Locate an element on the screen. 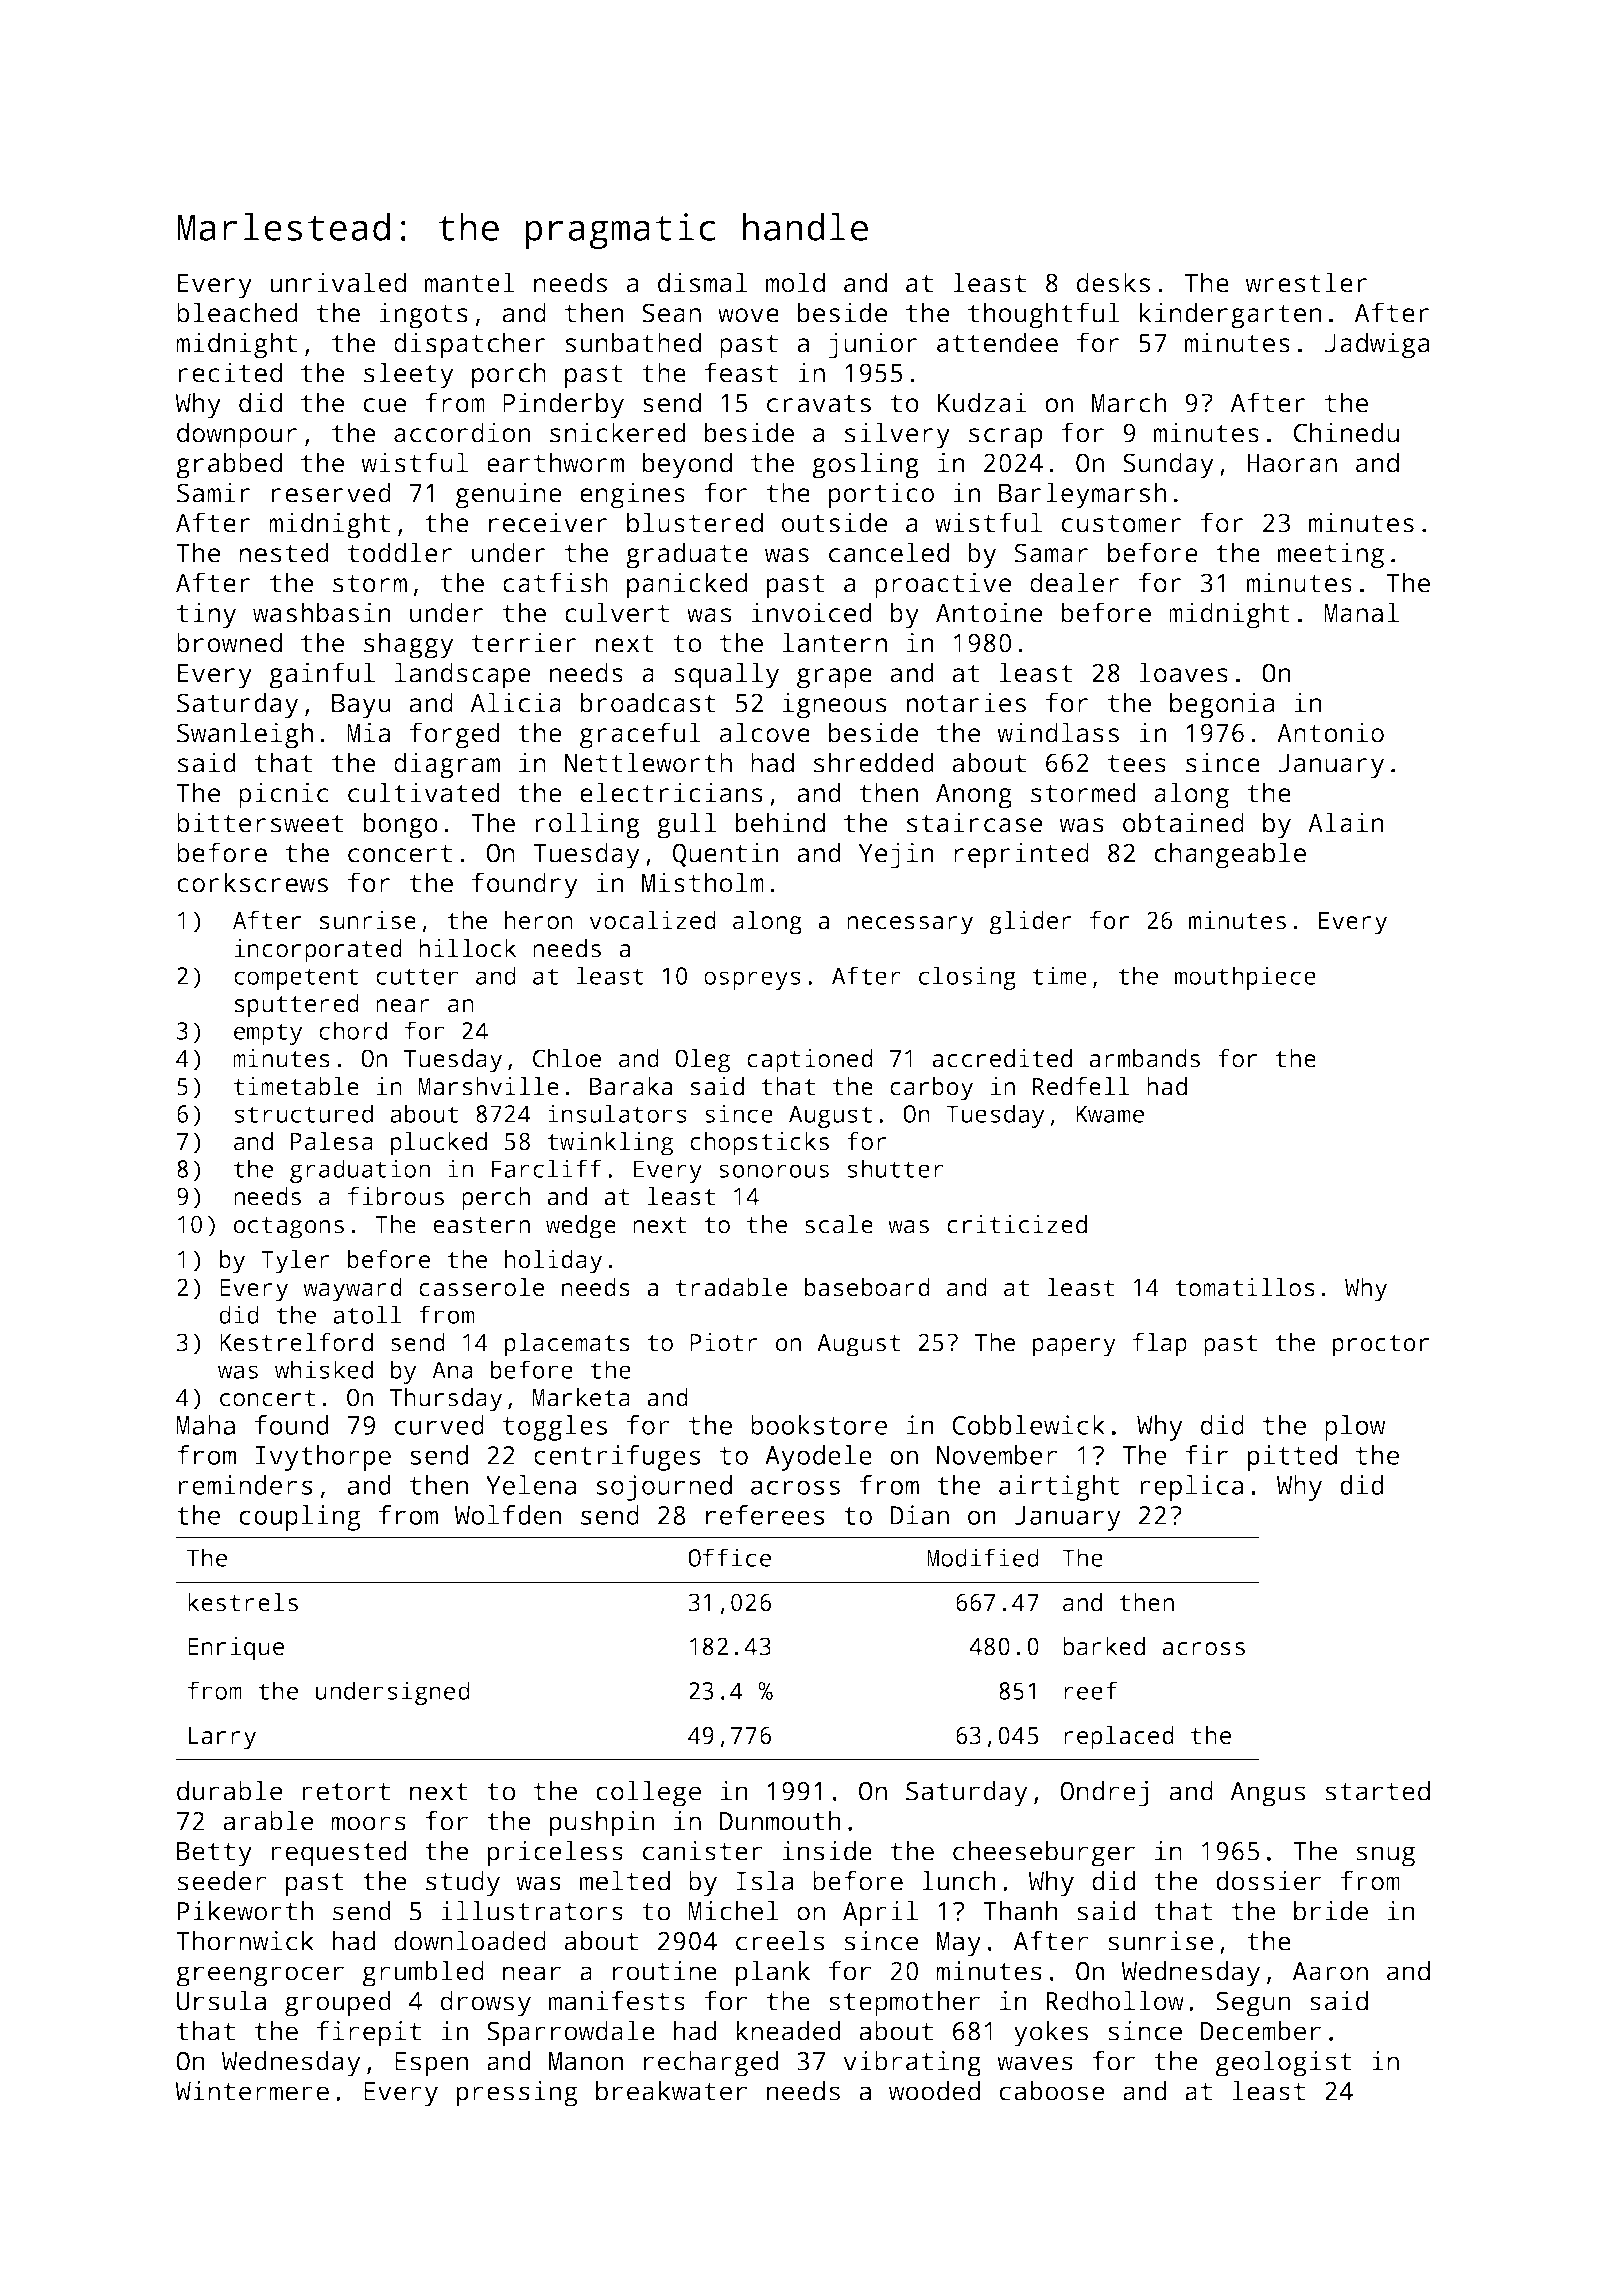 The image size is (1620, 2292). junior is located at coordinates (873, 345).
